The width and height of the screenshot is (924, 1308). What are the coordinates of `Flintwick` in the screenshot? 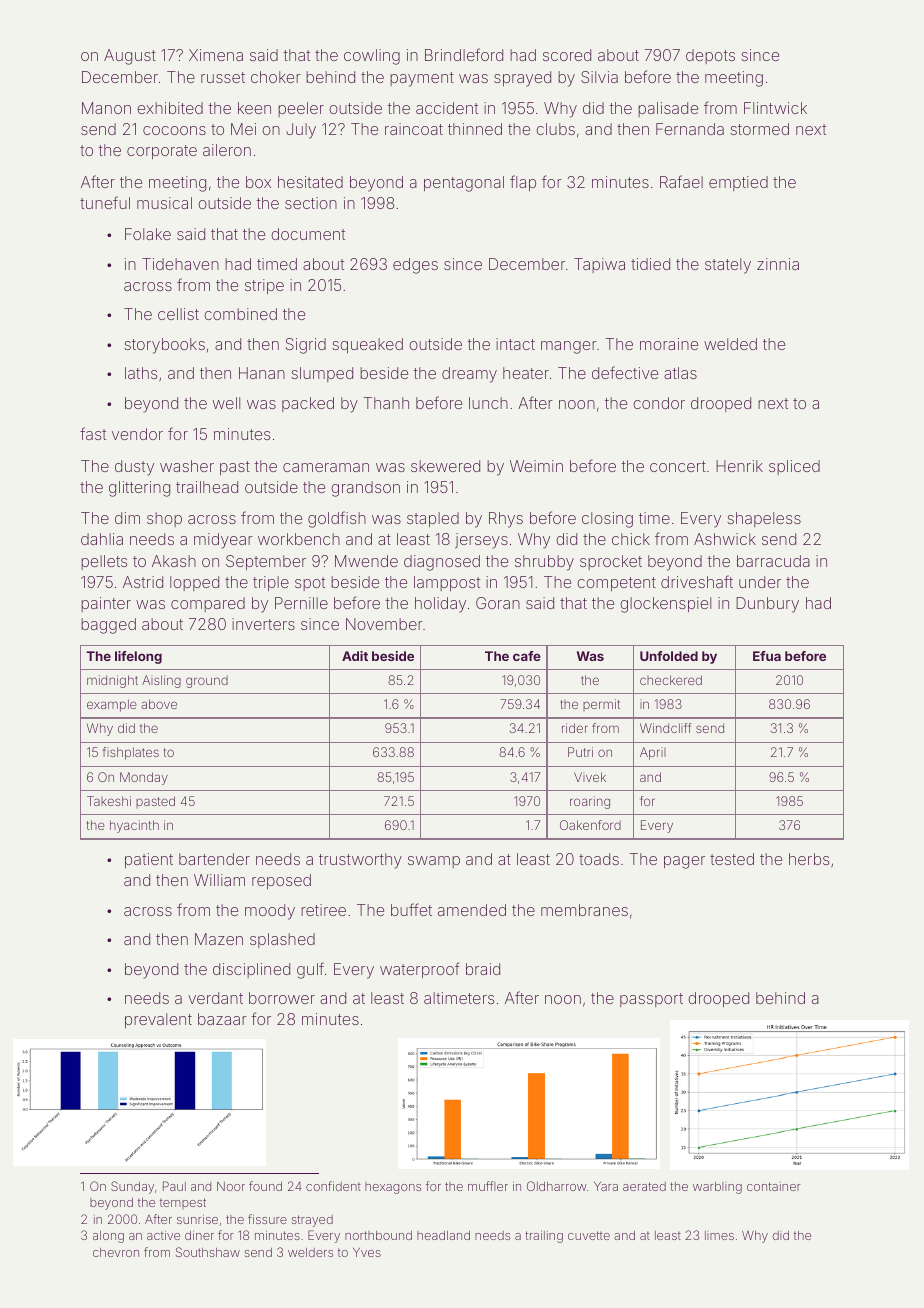 It's located at (775, 108).
